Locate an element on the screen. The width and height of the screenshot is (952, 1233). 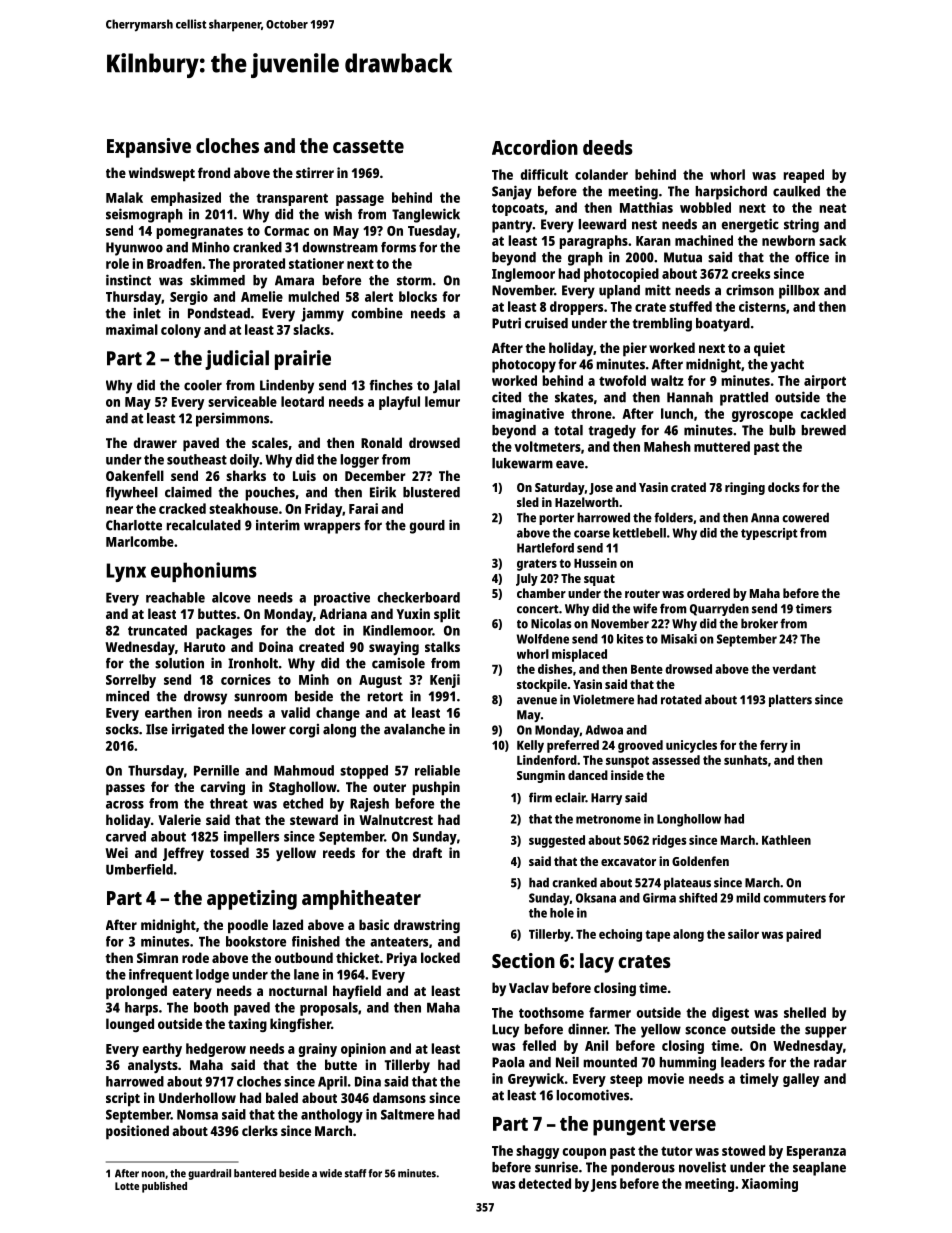
reaped is located at coordinates (804, 176).
